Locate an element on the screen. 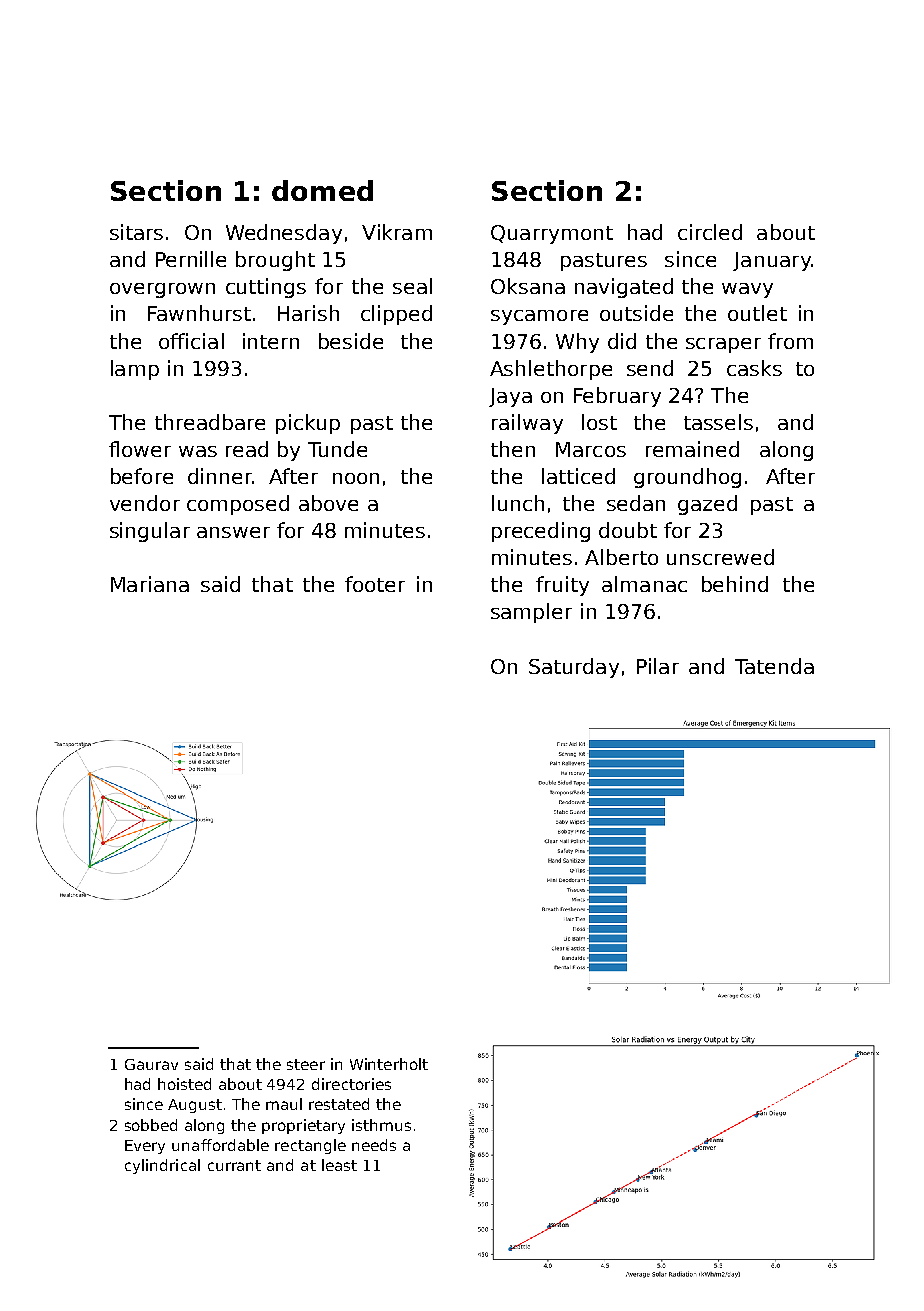 The image size is (924, 1311). circled is located at coordinates (710, 232).
